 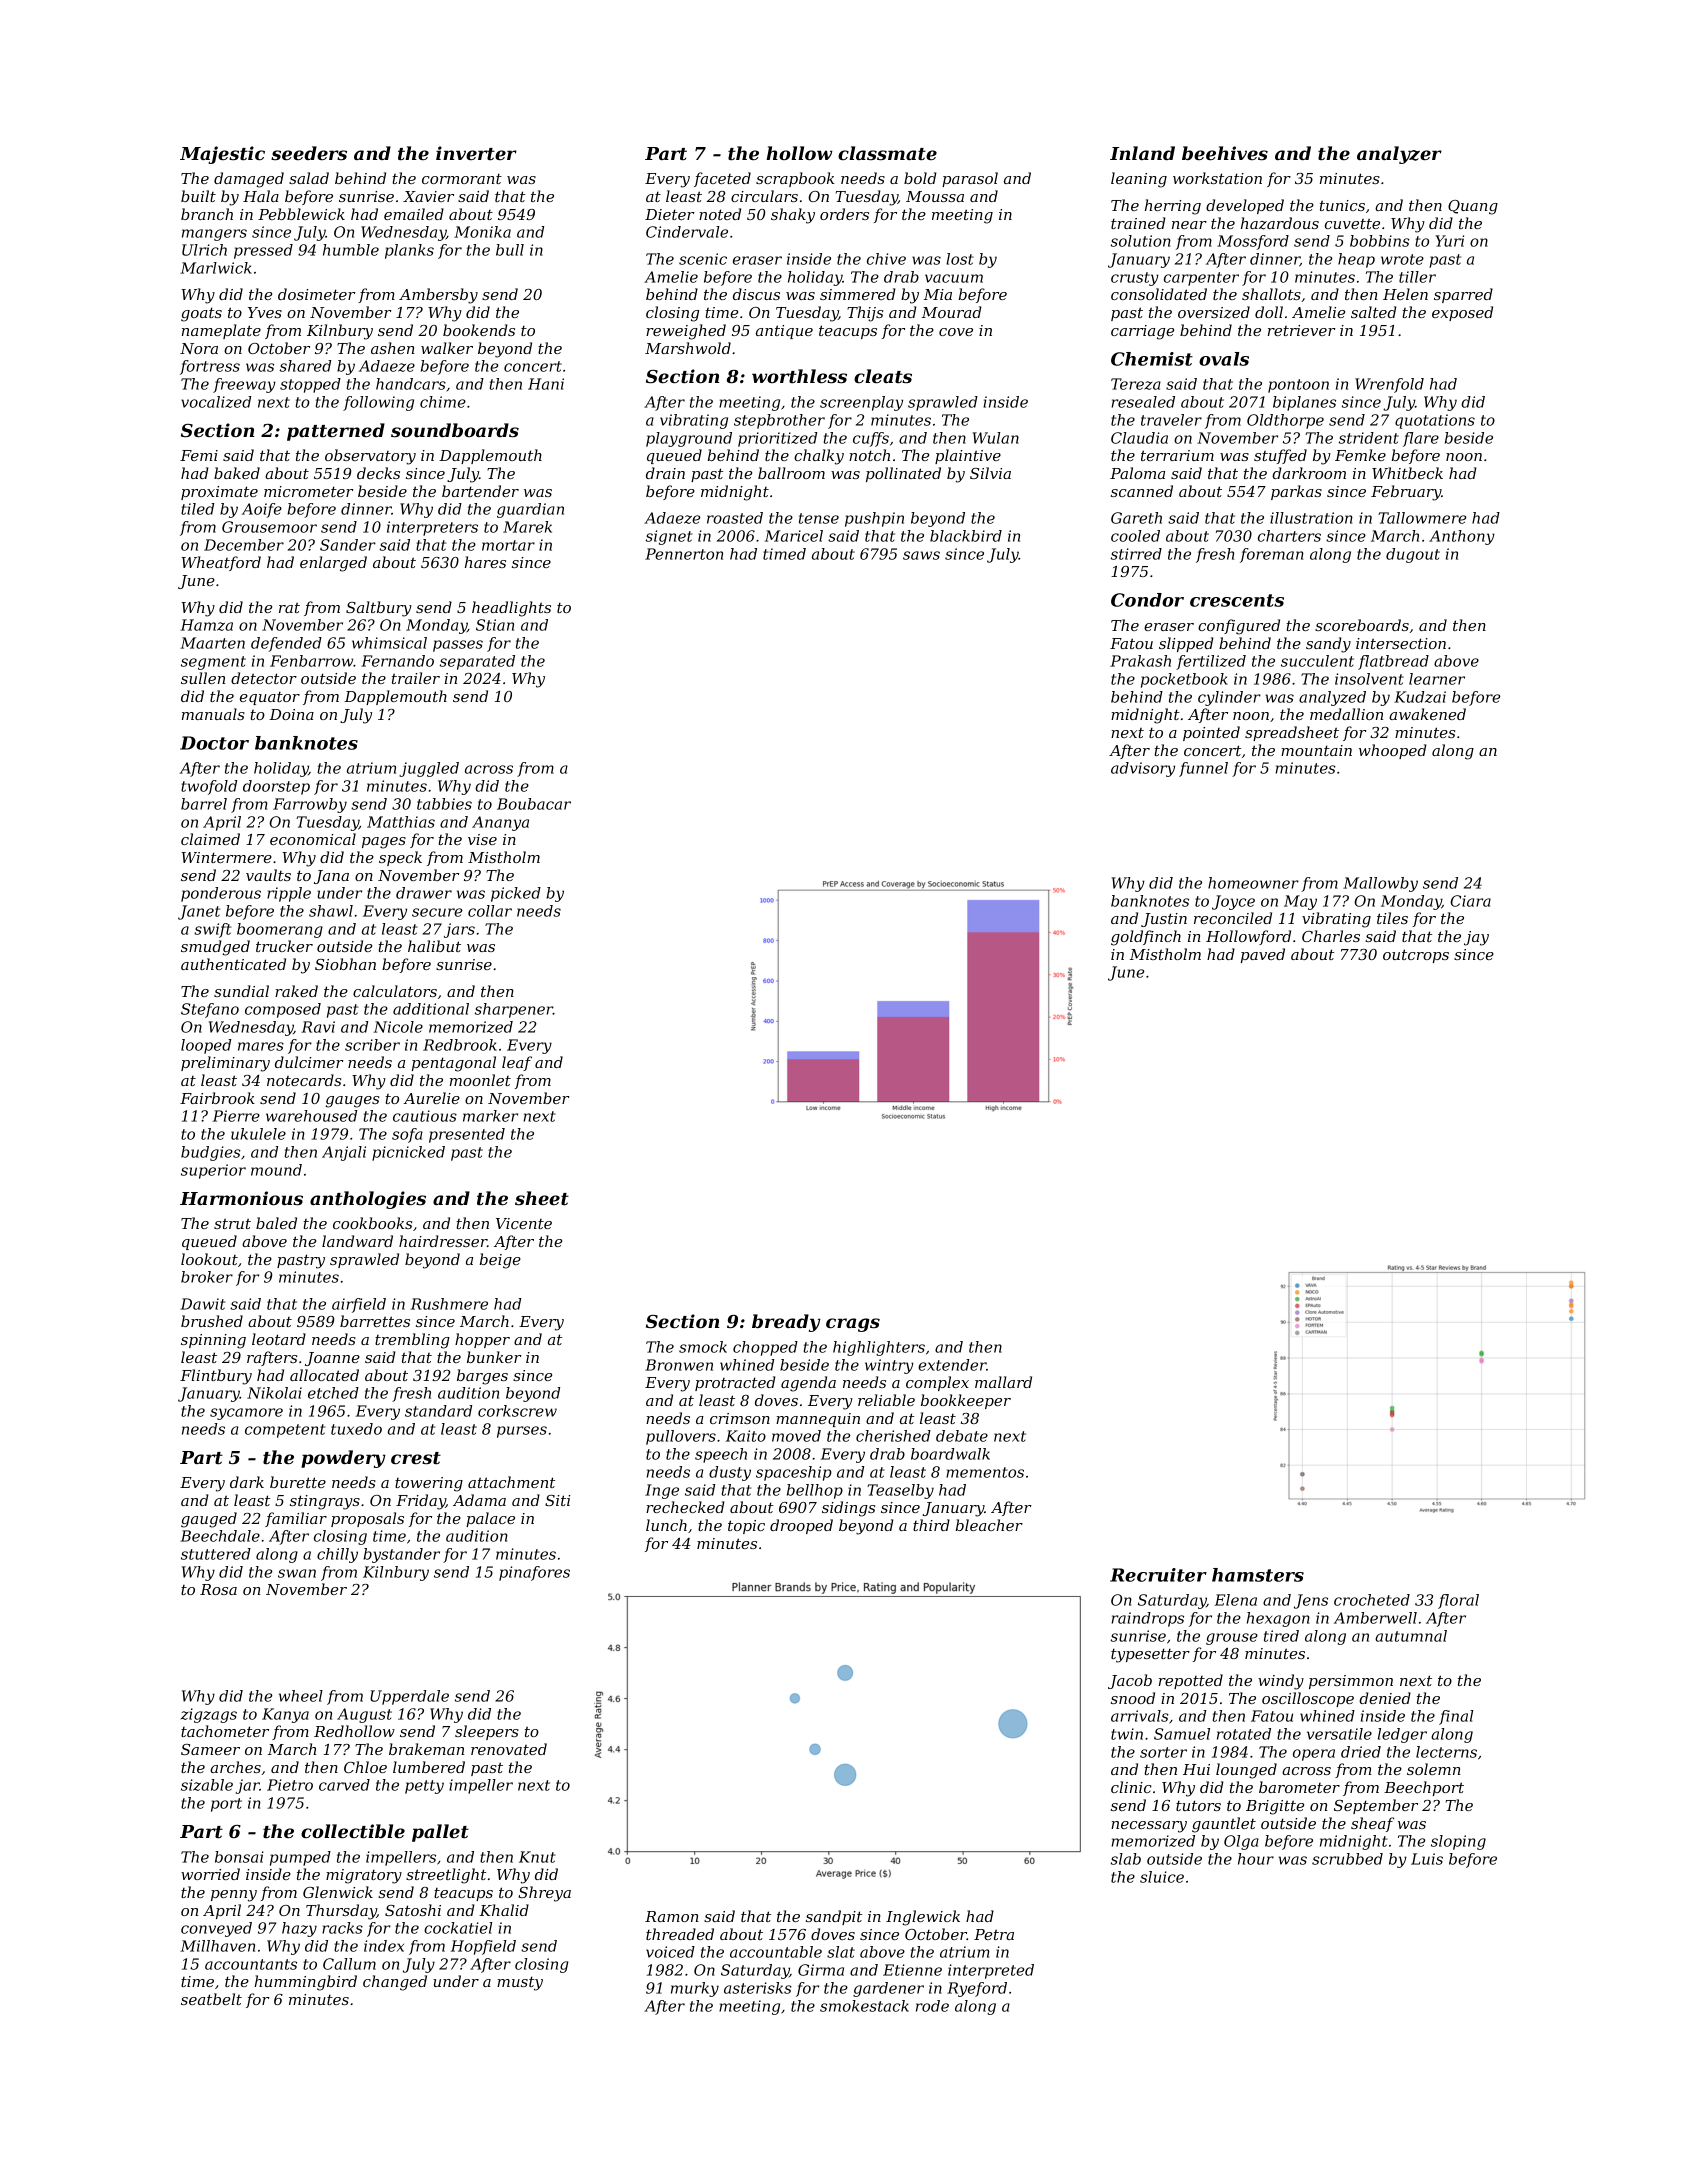 What do you see at coordinates (408, 1153) in the page?
I see `picnicked` at bounding box center [408, 1153].
